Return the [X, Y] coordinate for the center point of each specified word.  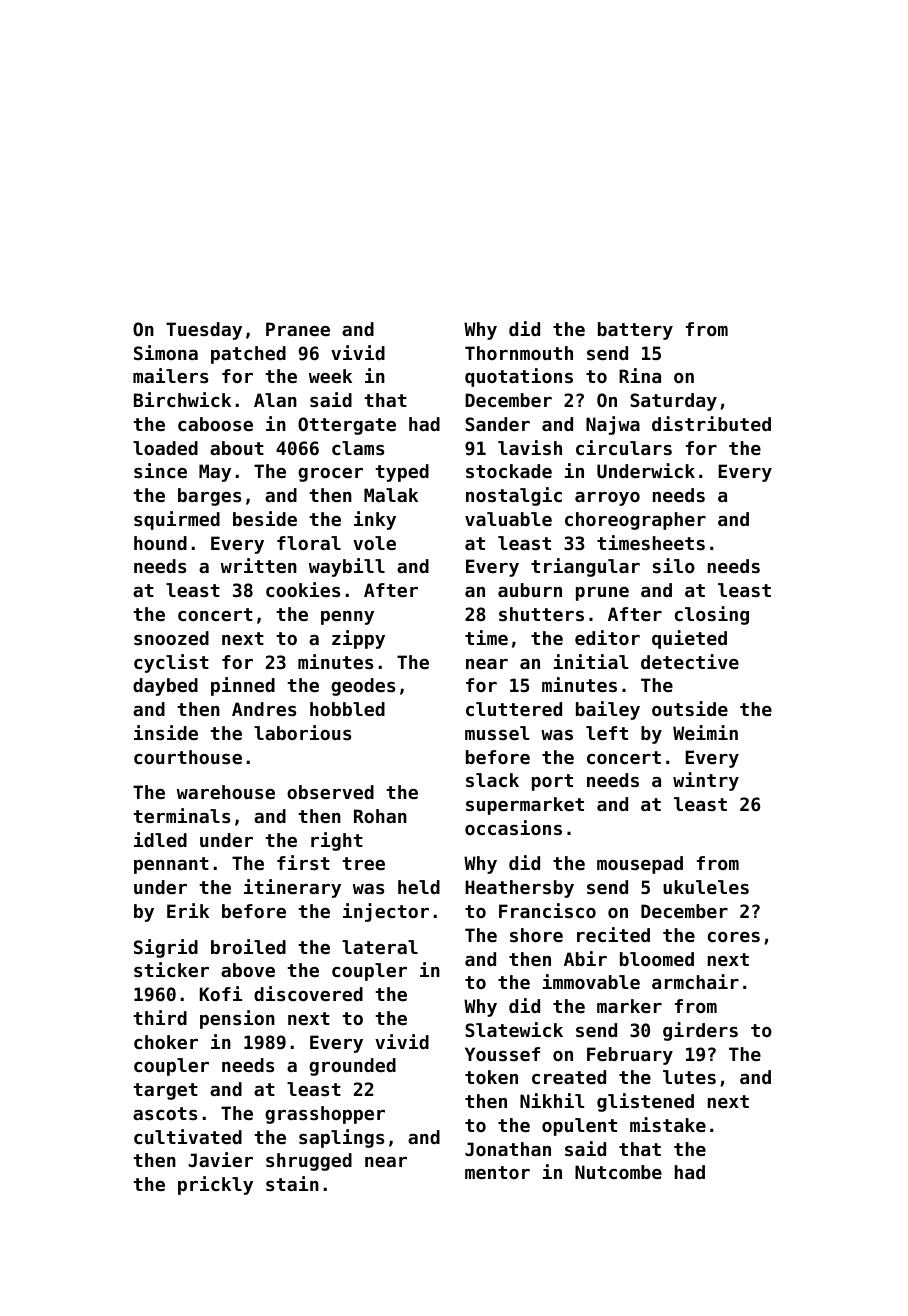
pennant [171, 865]
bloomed [657, 959]
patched [248, 355]
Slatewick [514, 1029]
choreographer [635, 521]
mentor [497, 1172]
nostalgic [514, 496]
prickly [215, 1185]
